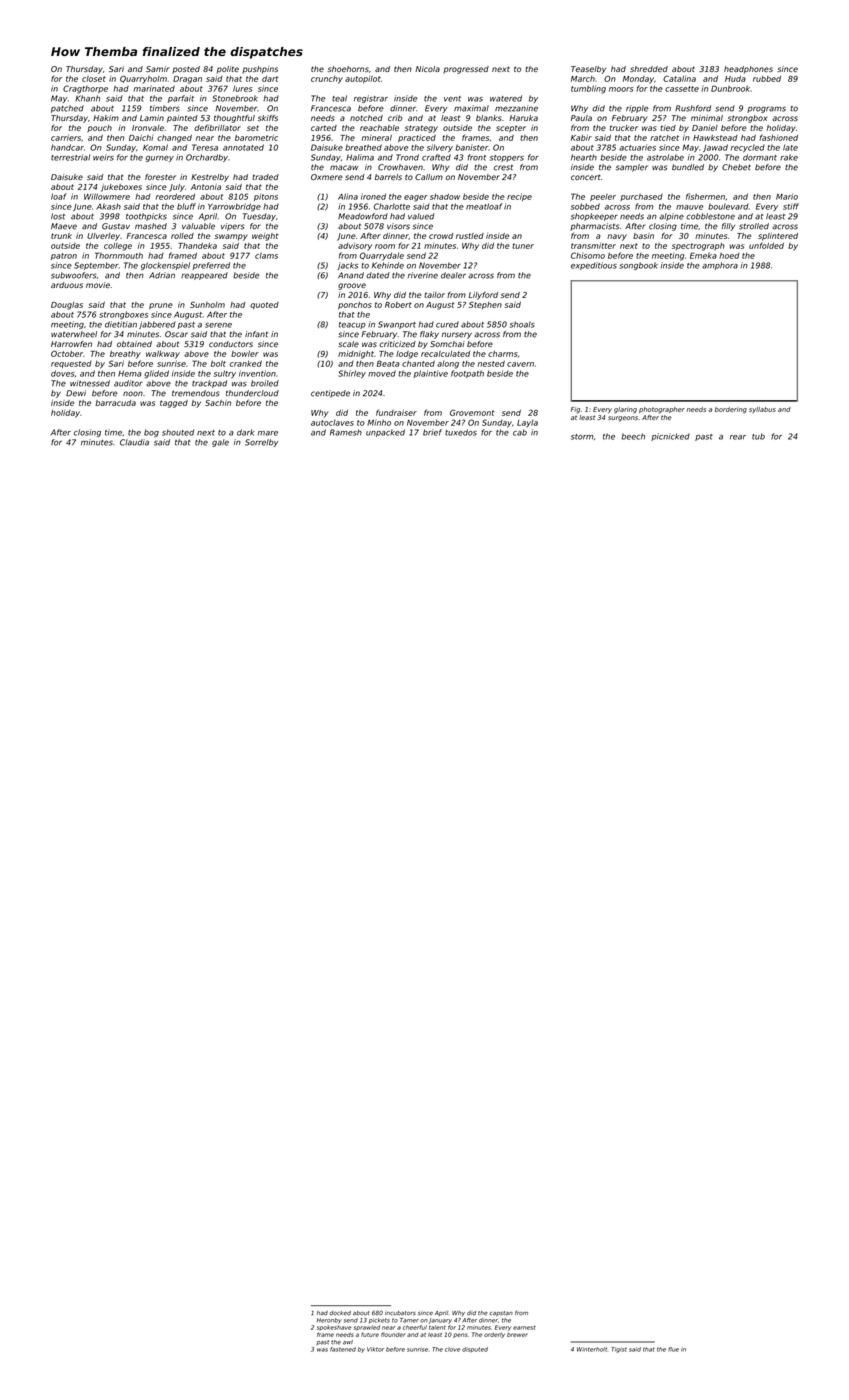  I want to click on flue, so click(673, 1349).
